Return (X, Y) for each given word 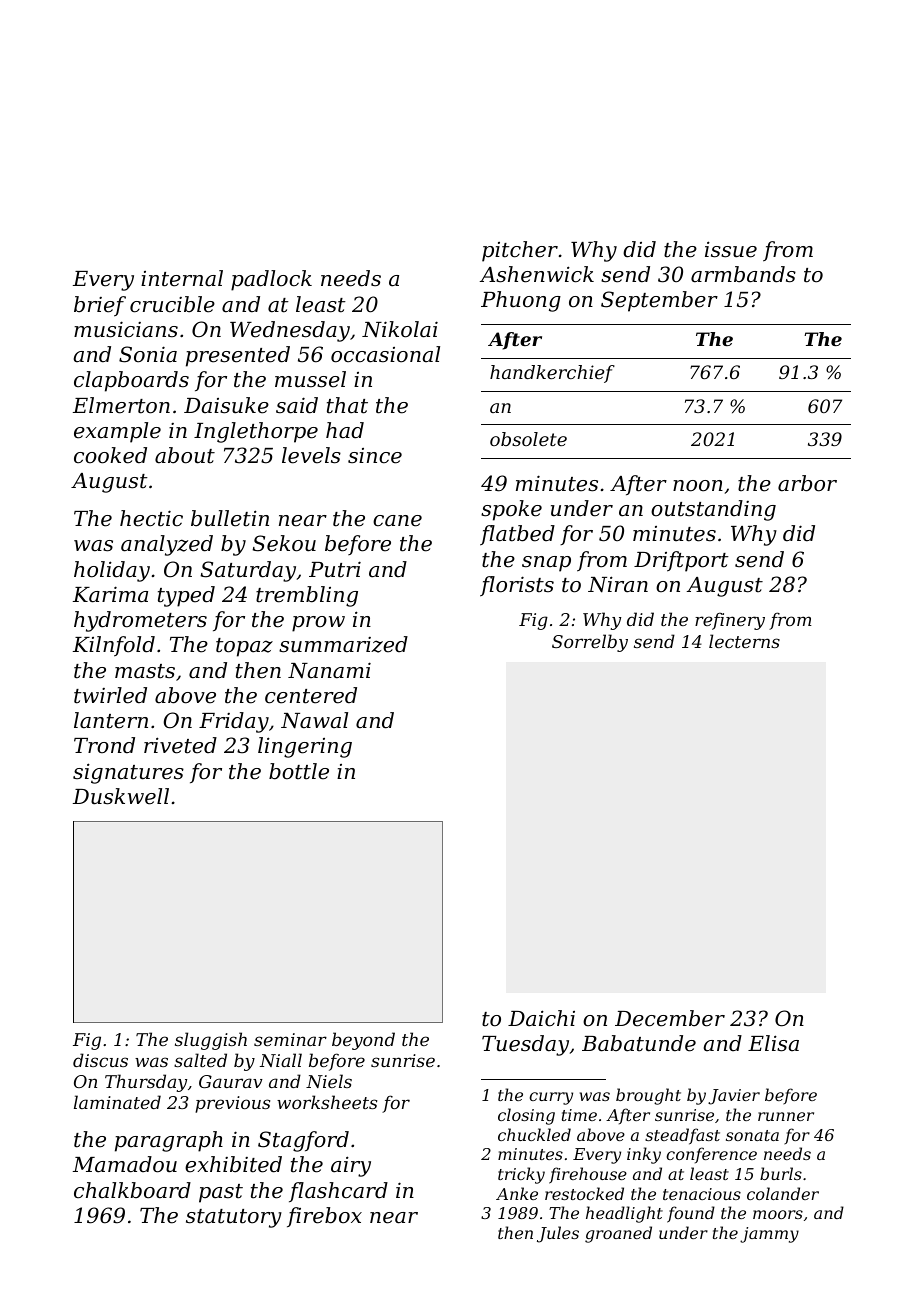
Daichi (541, 1018)
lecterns (744, 641)
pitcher (520, 251)
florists (517, 586)
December (670, 1018)
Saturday (248, 571)
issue (731, 249)
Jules (558, 1234)
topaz (244, 647)
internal (182, 278)
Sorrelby (590, 643)
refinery (730, 621)
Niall (281, 1060)
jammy (769, 1235)
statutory (234, 1218)
